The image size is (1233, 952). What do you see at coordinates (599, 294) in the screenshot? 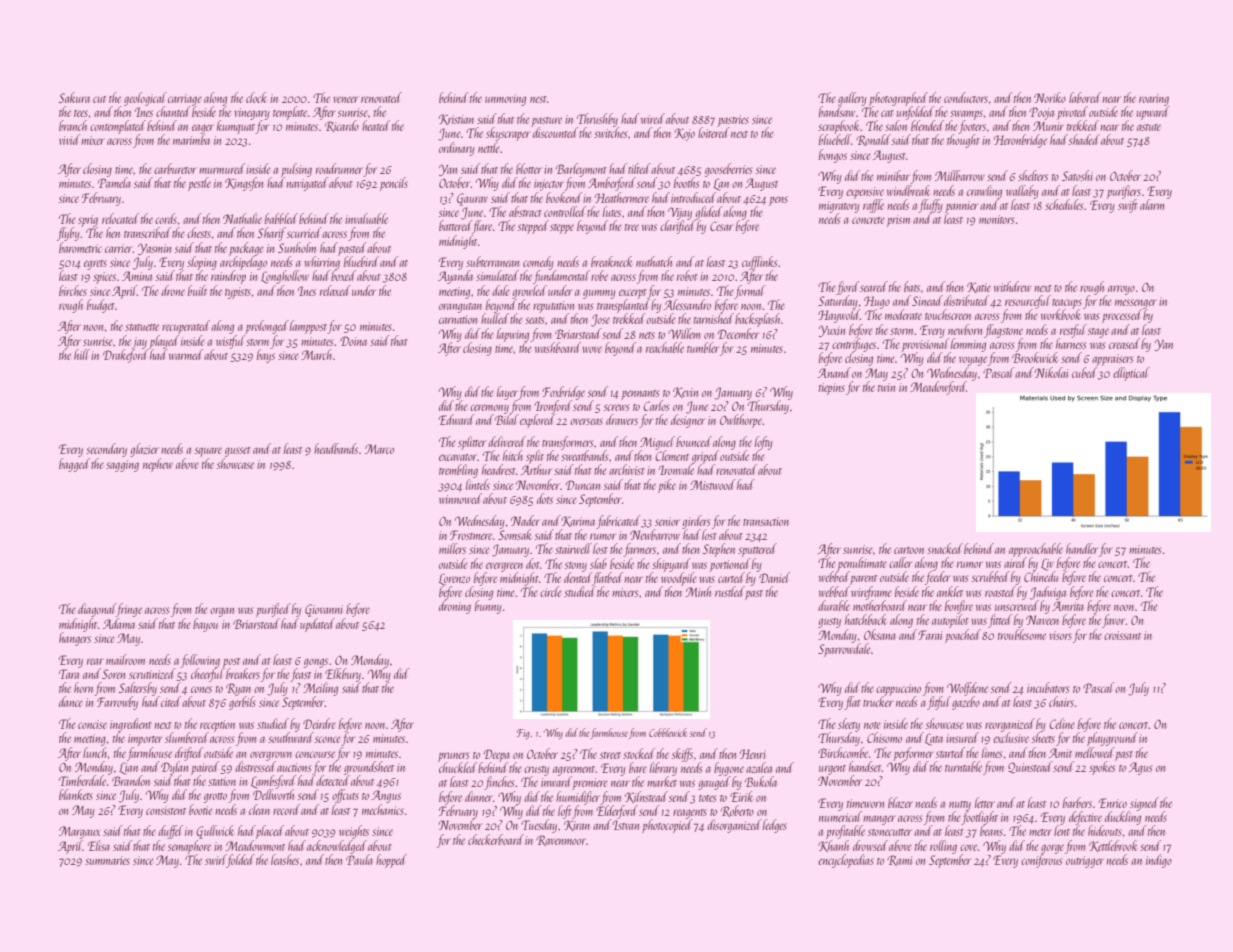
I see `gummy` at bounding box center [599, 294].
